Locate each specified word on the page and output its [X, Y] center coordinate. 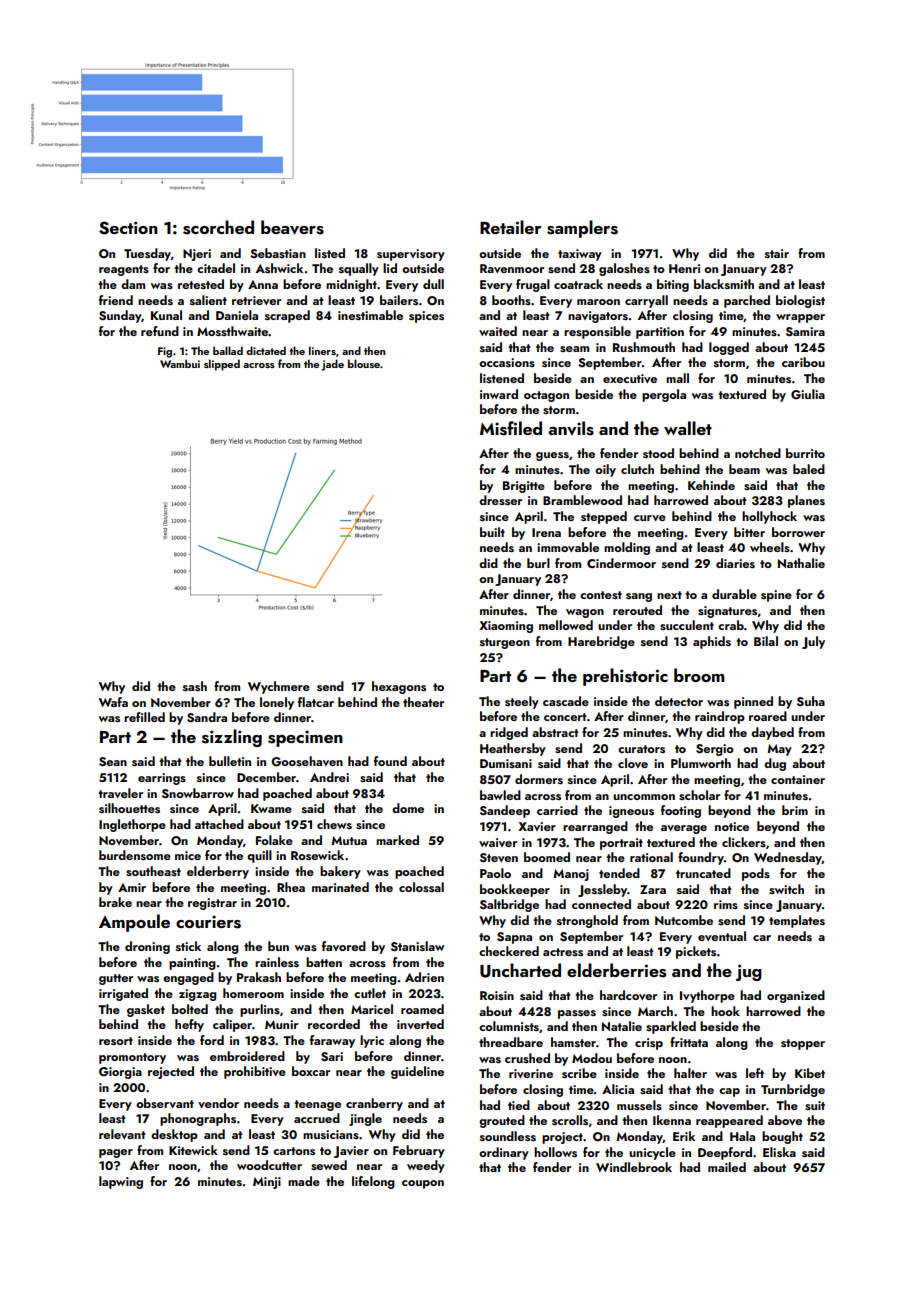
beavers [292, 227]
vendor [218, 1103]
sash [195, 686]
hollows [555, 1152]
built [492, 532]
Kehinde [711, 485]
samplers [582, 229]
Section [128, 228]
